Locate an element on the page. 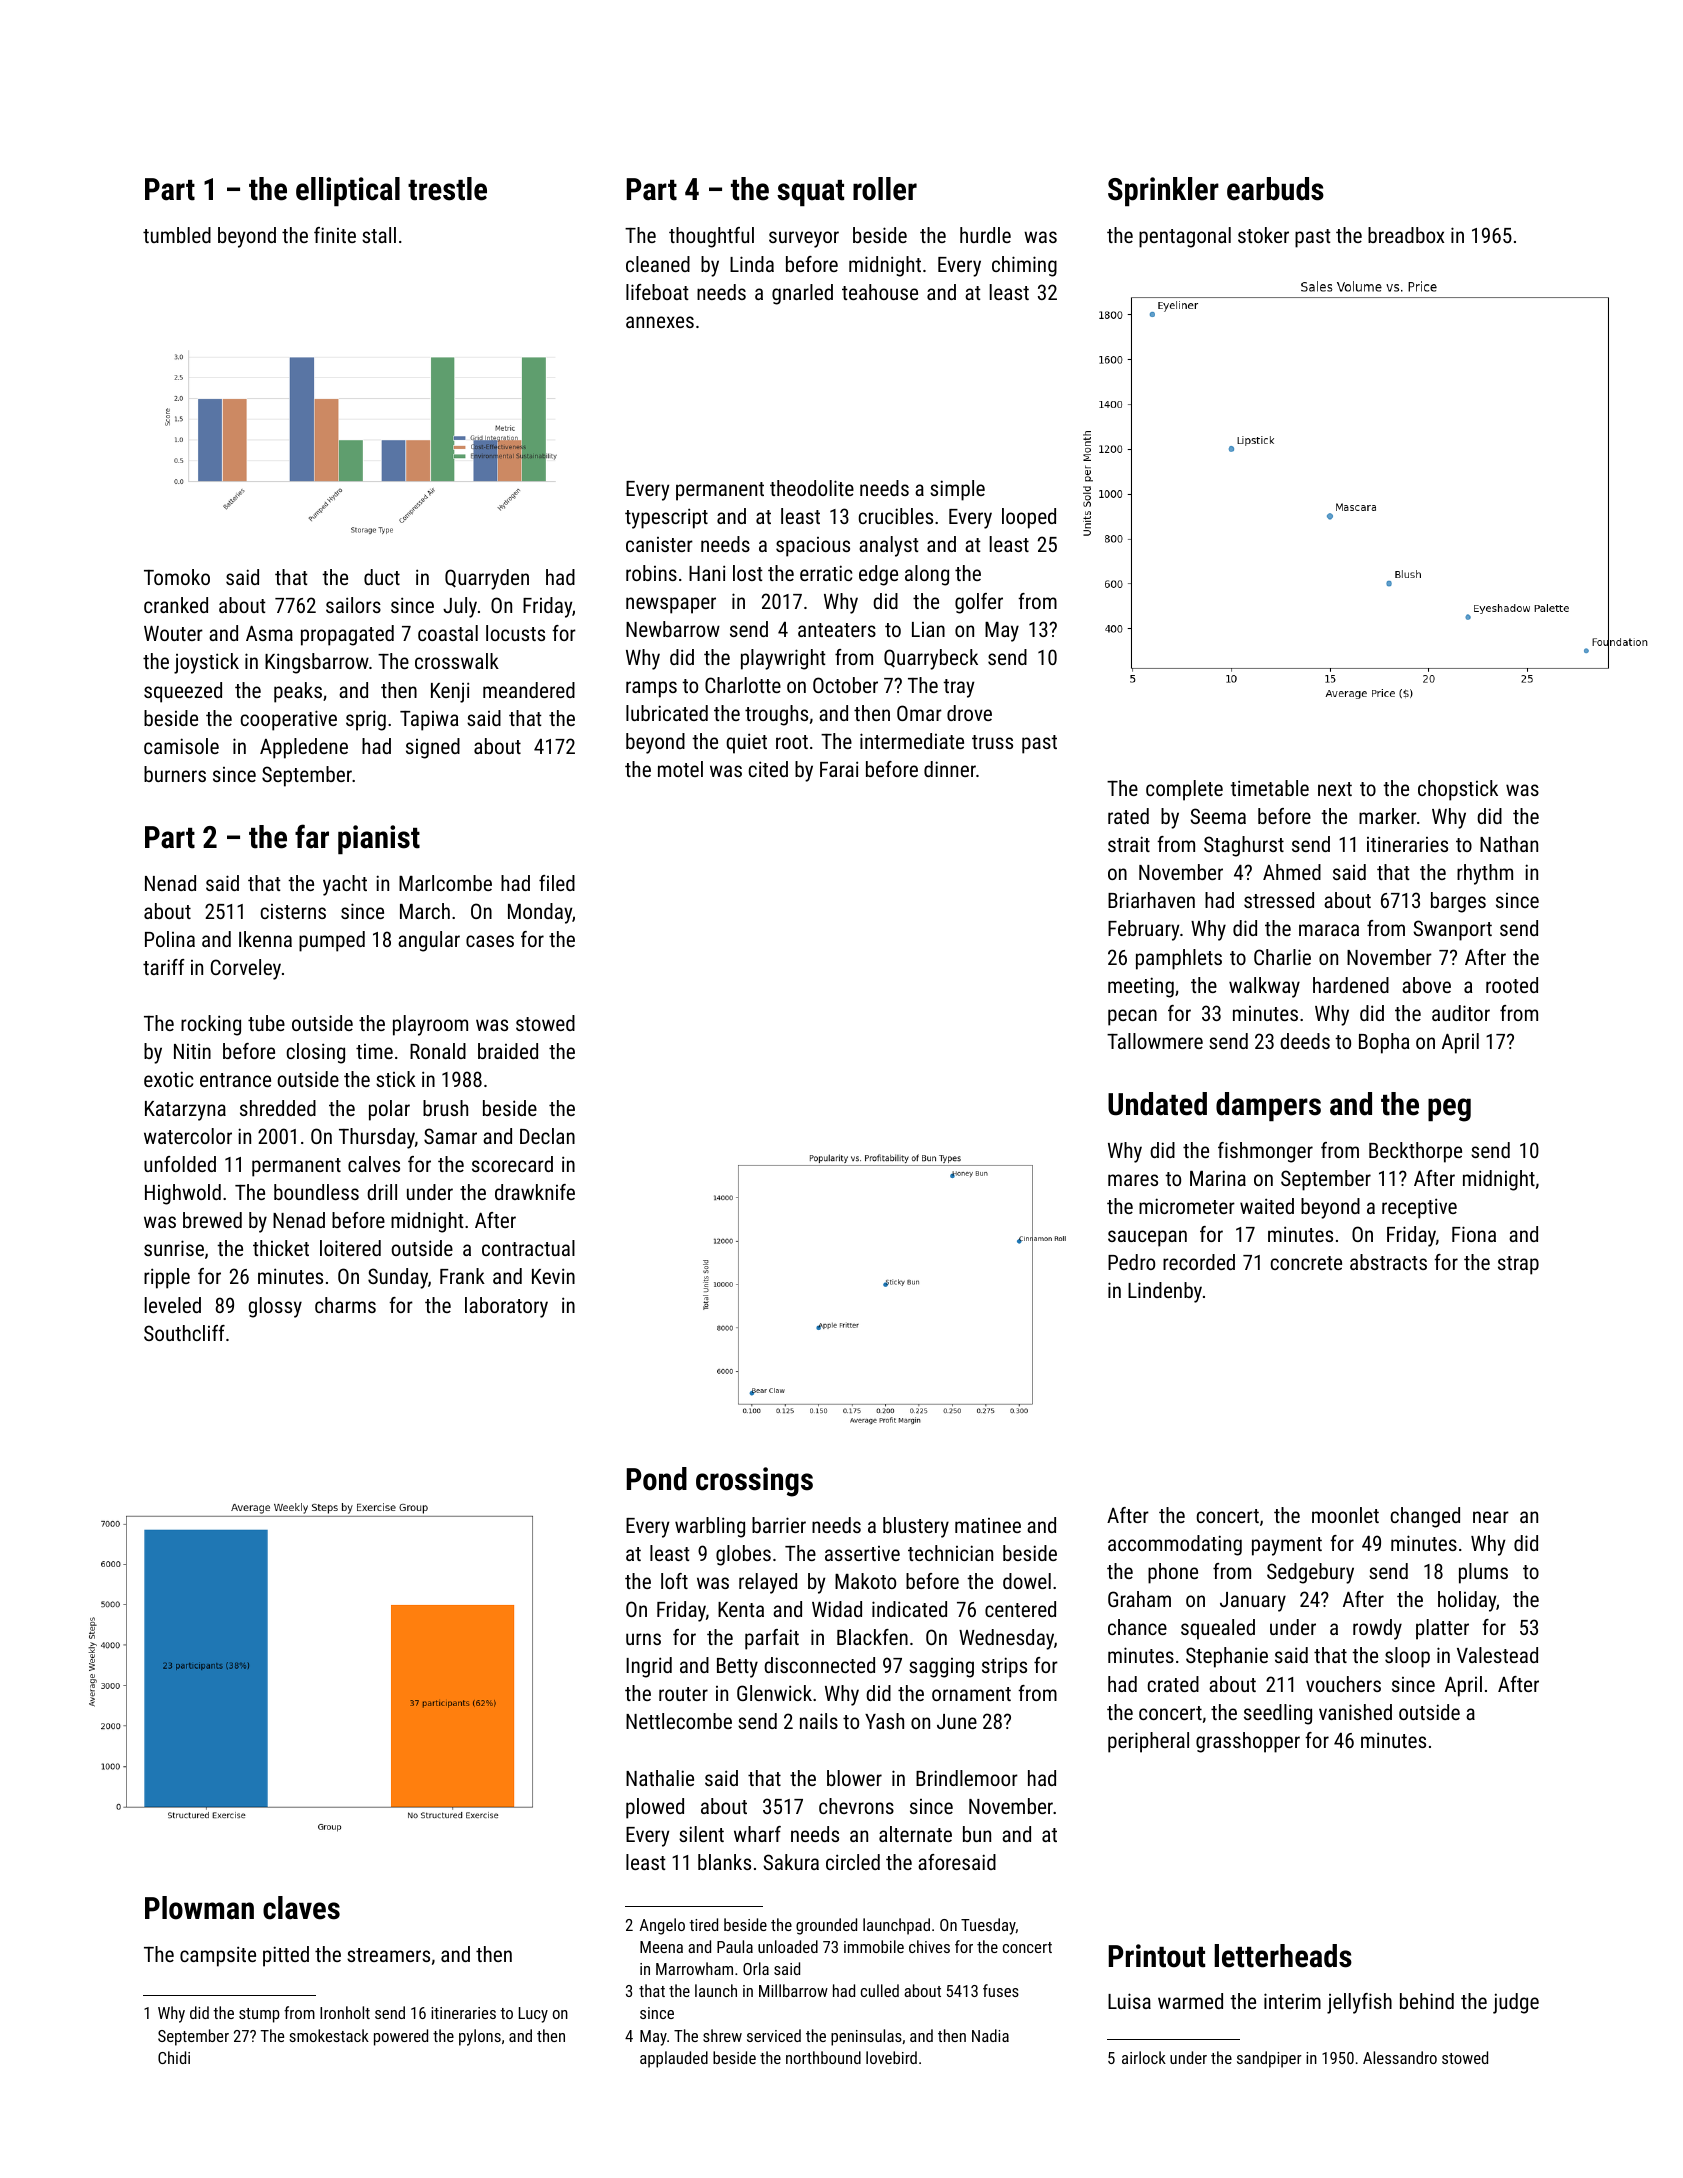 This image has width=1683, height=2178. mares is located at coordinates (1133, 1180).
